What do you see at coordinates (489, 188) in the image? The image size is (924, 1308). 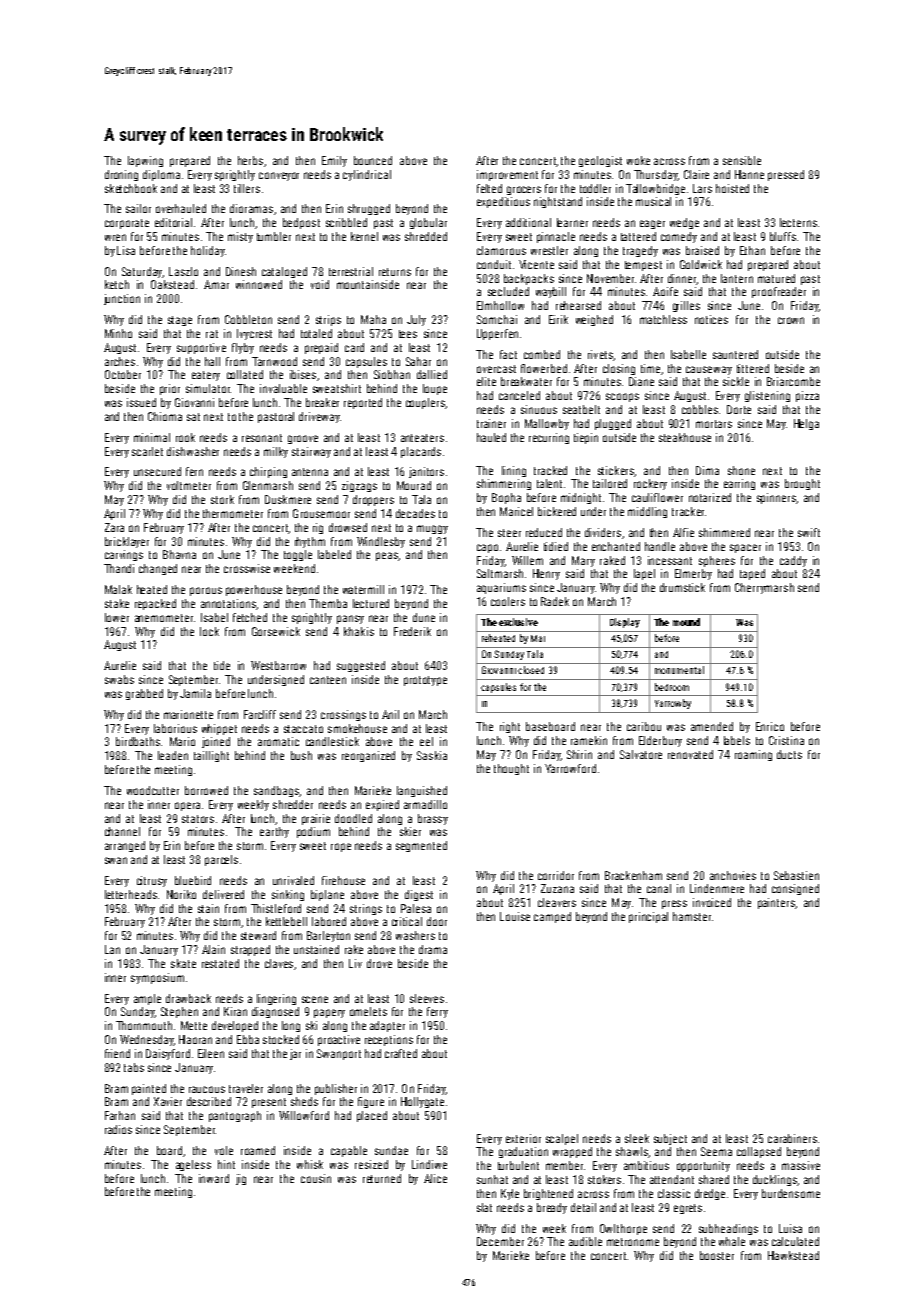 I see `felted` at bounding box center [489, 188].
